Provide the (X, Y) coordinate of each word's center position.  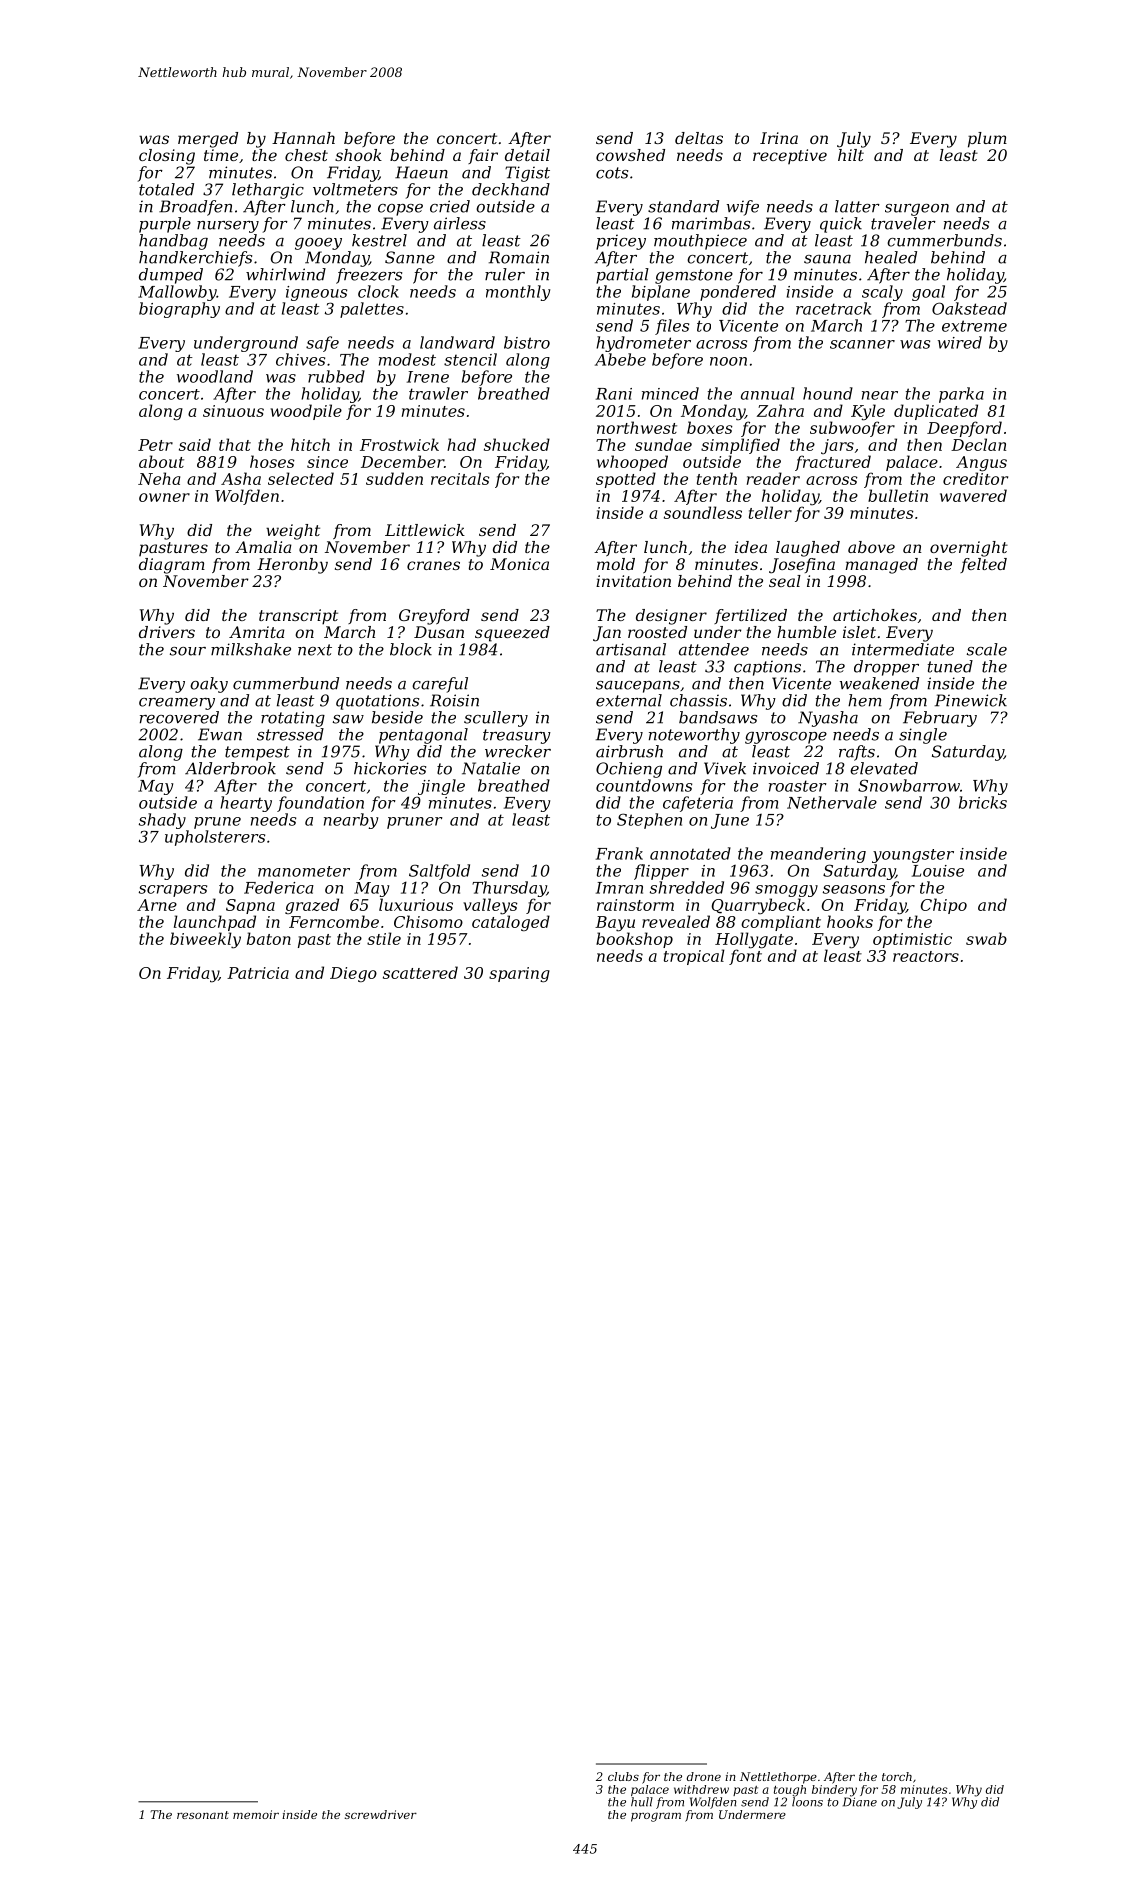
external (629, 700)
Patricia (258, 973)
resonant (203, 1815)
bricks (983, 802)
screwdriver (381, 1814)
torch (897, 1776)
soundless (703, 512)
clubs (623, 1776)
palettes (372, 310)
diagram (172, 566)
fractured (833, 463)
